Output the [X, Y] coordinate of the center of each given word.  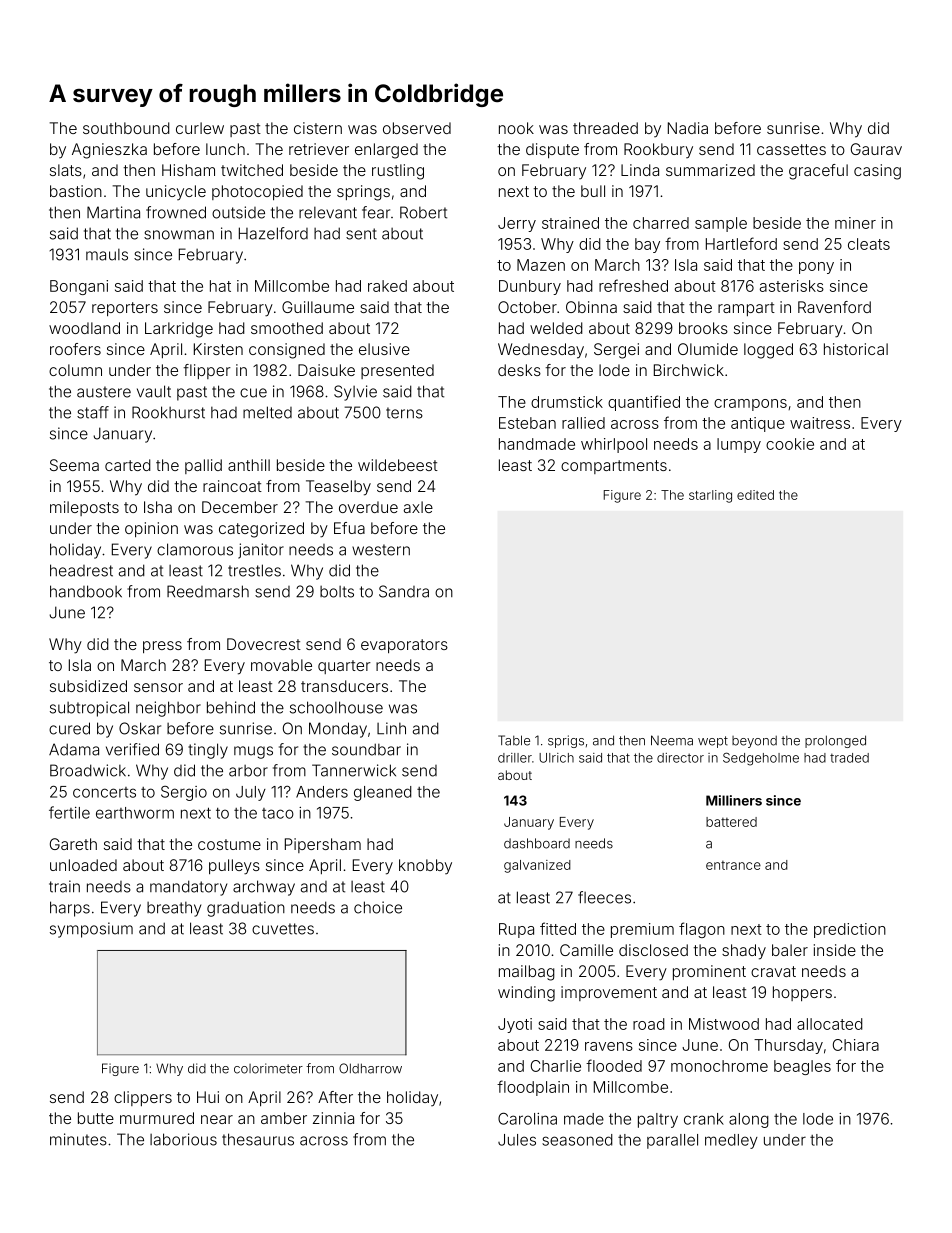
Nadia [688, 128]
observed [417, 128]
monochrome [719, 1066]
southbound [126, 128]
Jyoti [515, 1025]
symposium [91, 930]
